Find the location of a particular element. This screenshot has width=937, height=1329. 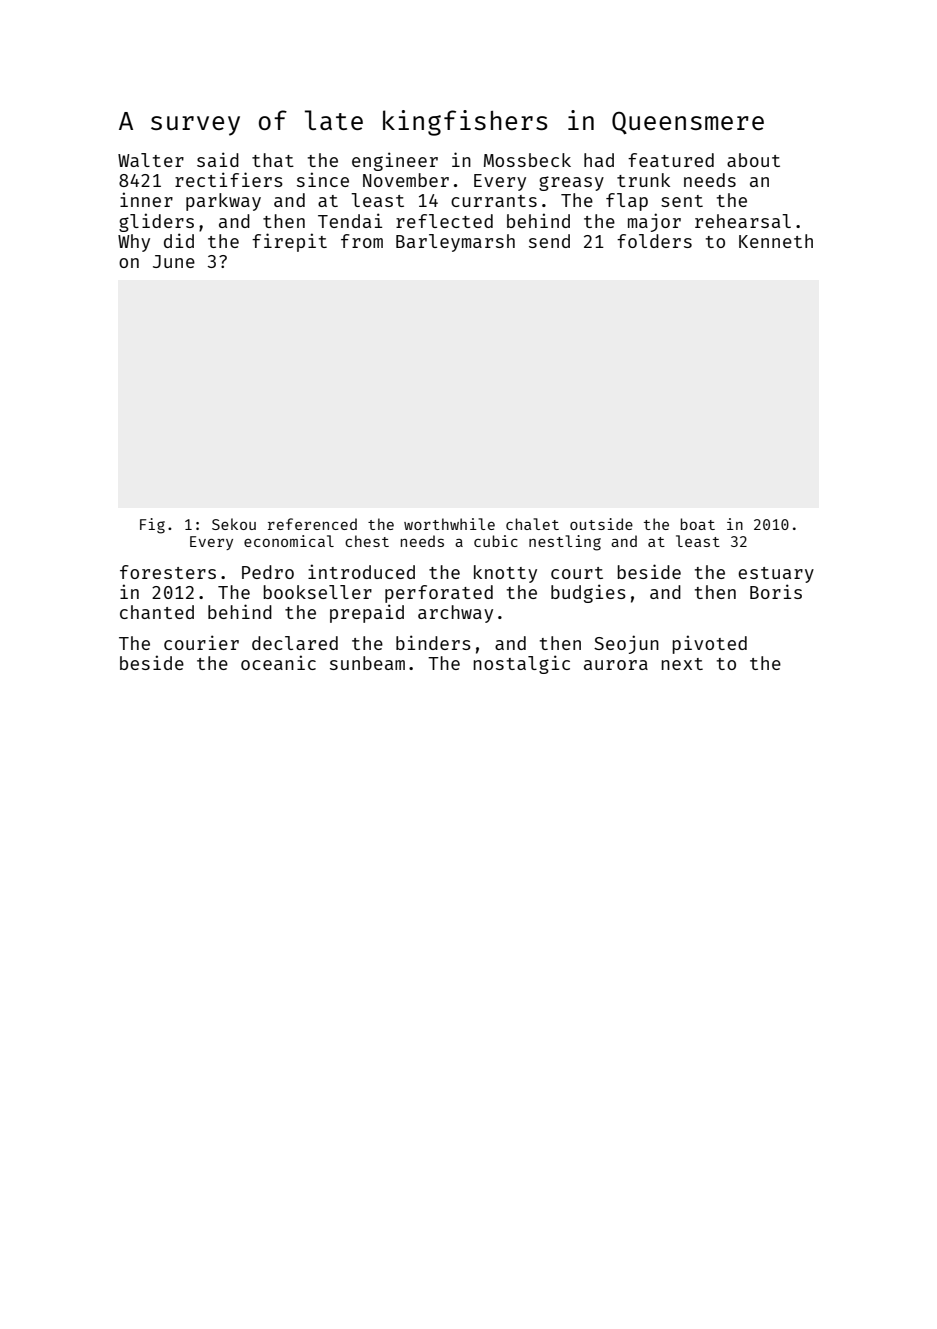

oceanic is located at coordinates (278, 662).
